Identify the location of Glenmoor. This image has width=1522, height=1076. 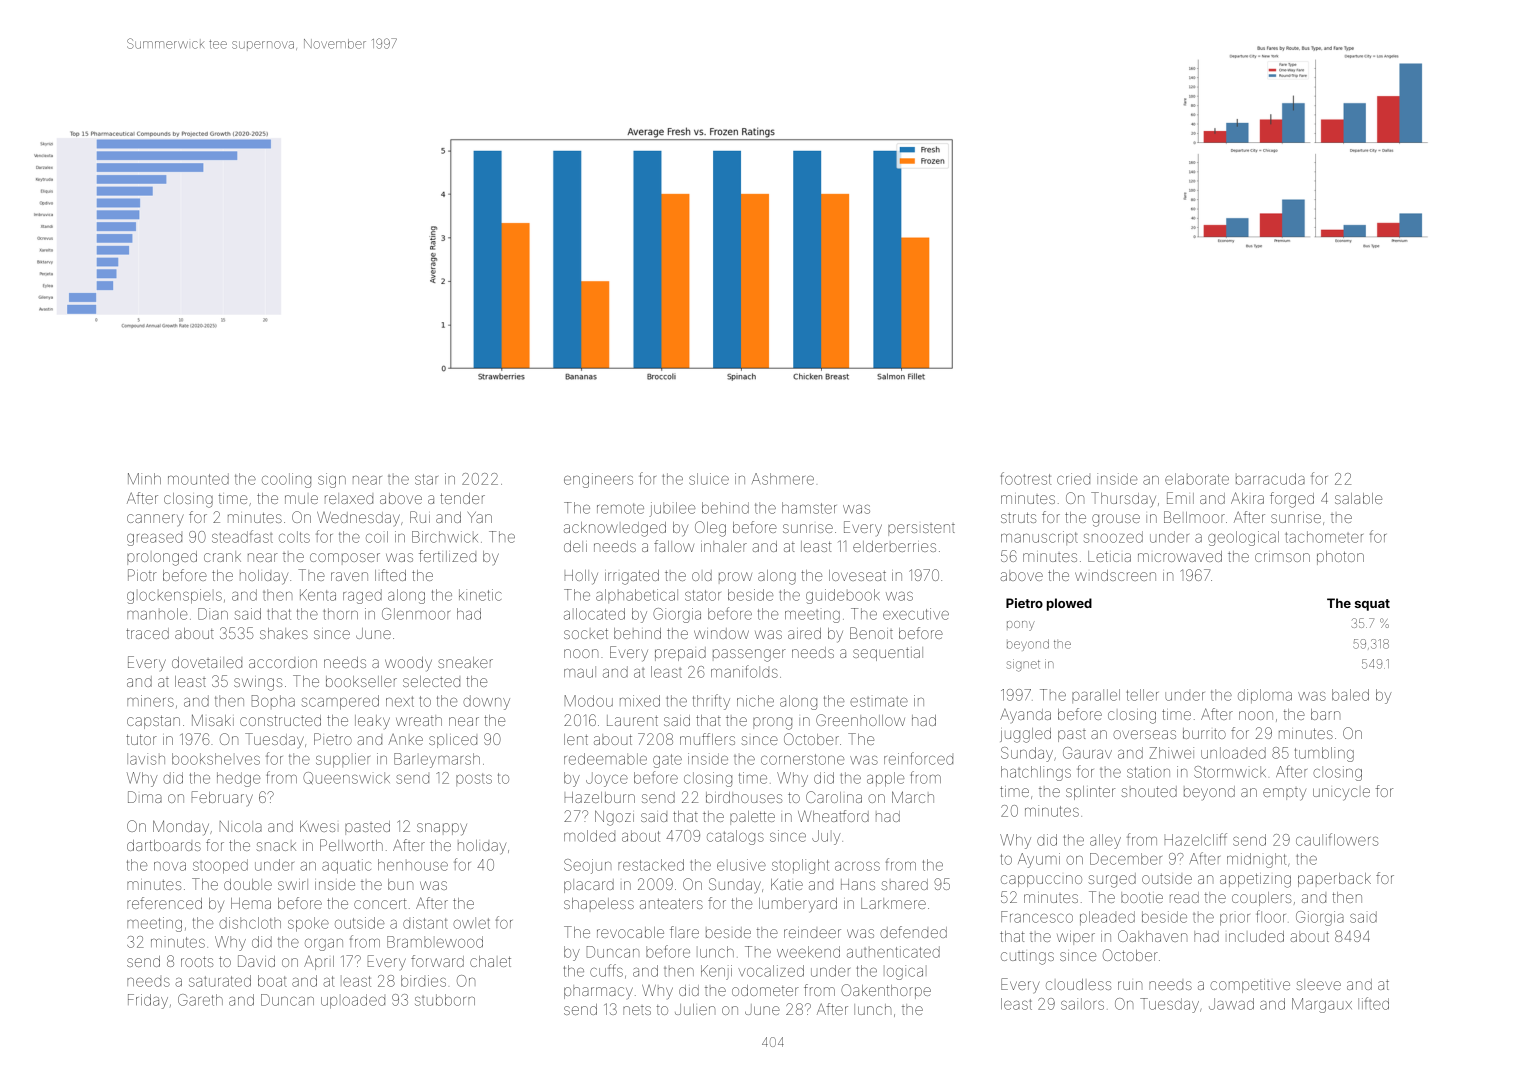
(416, 614).
